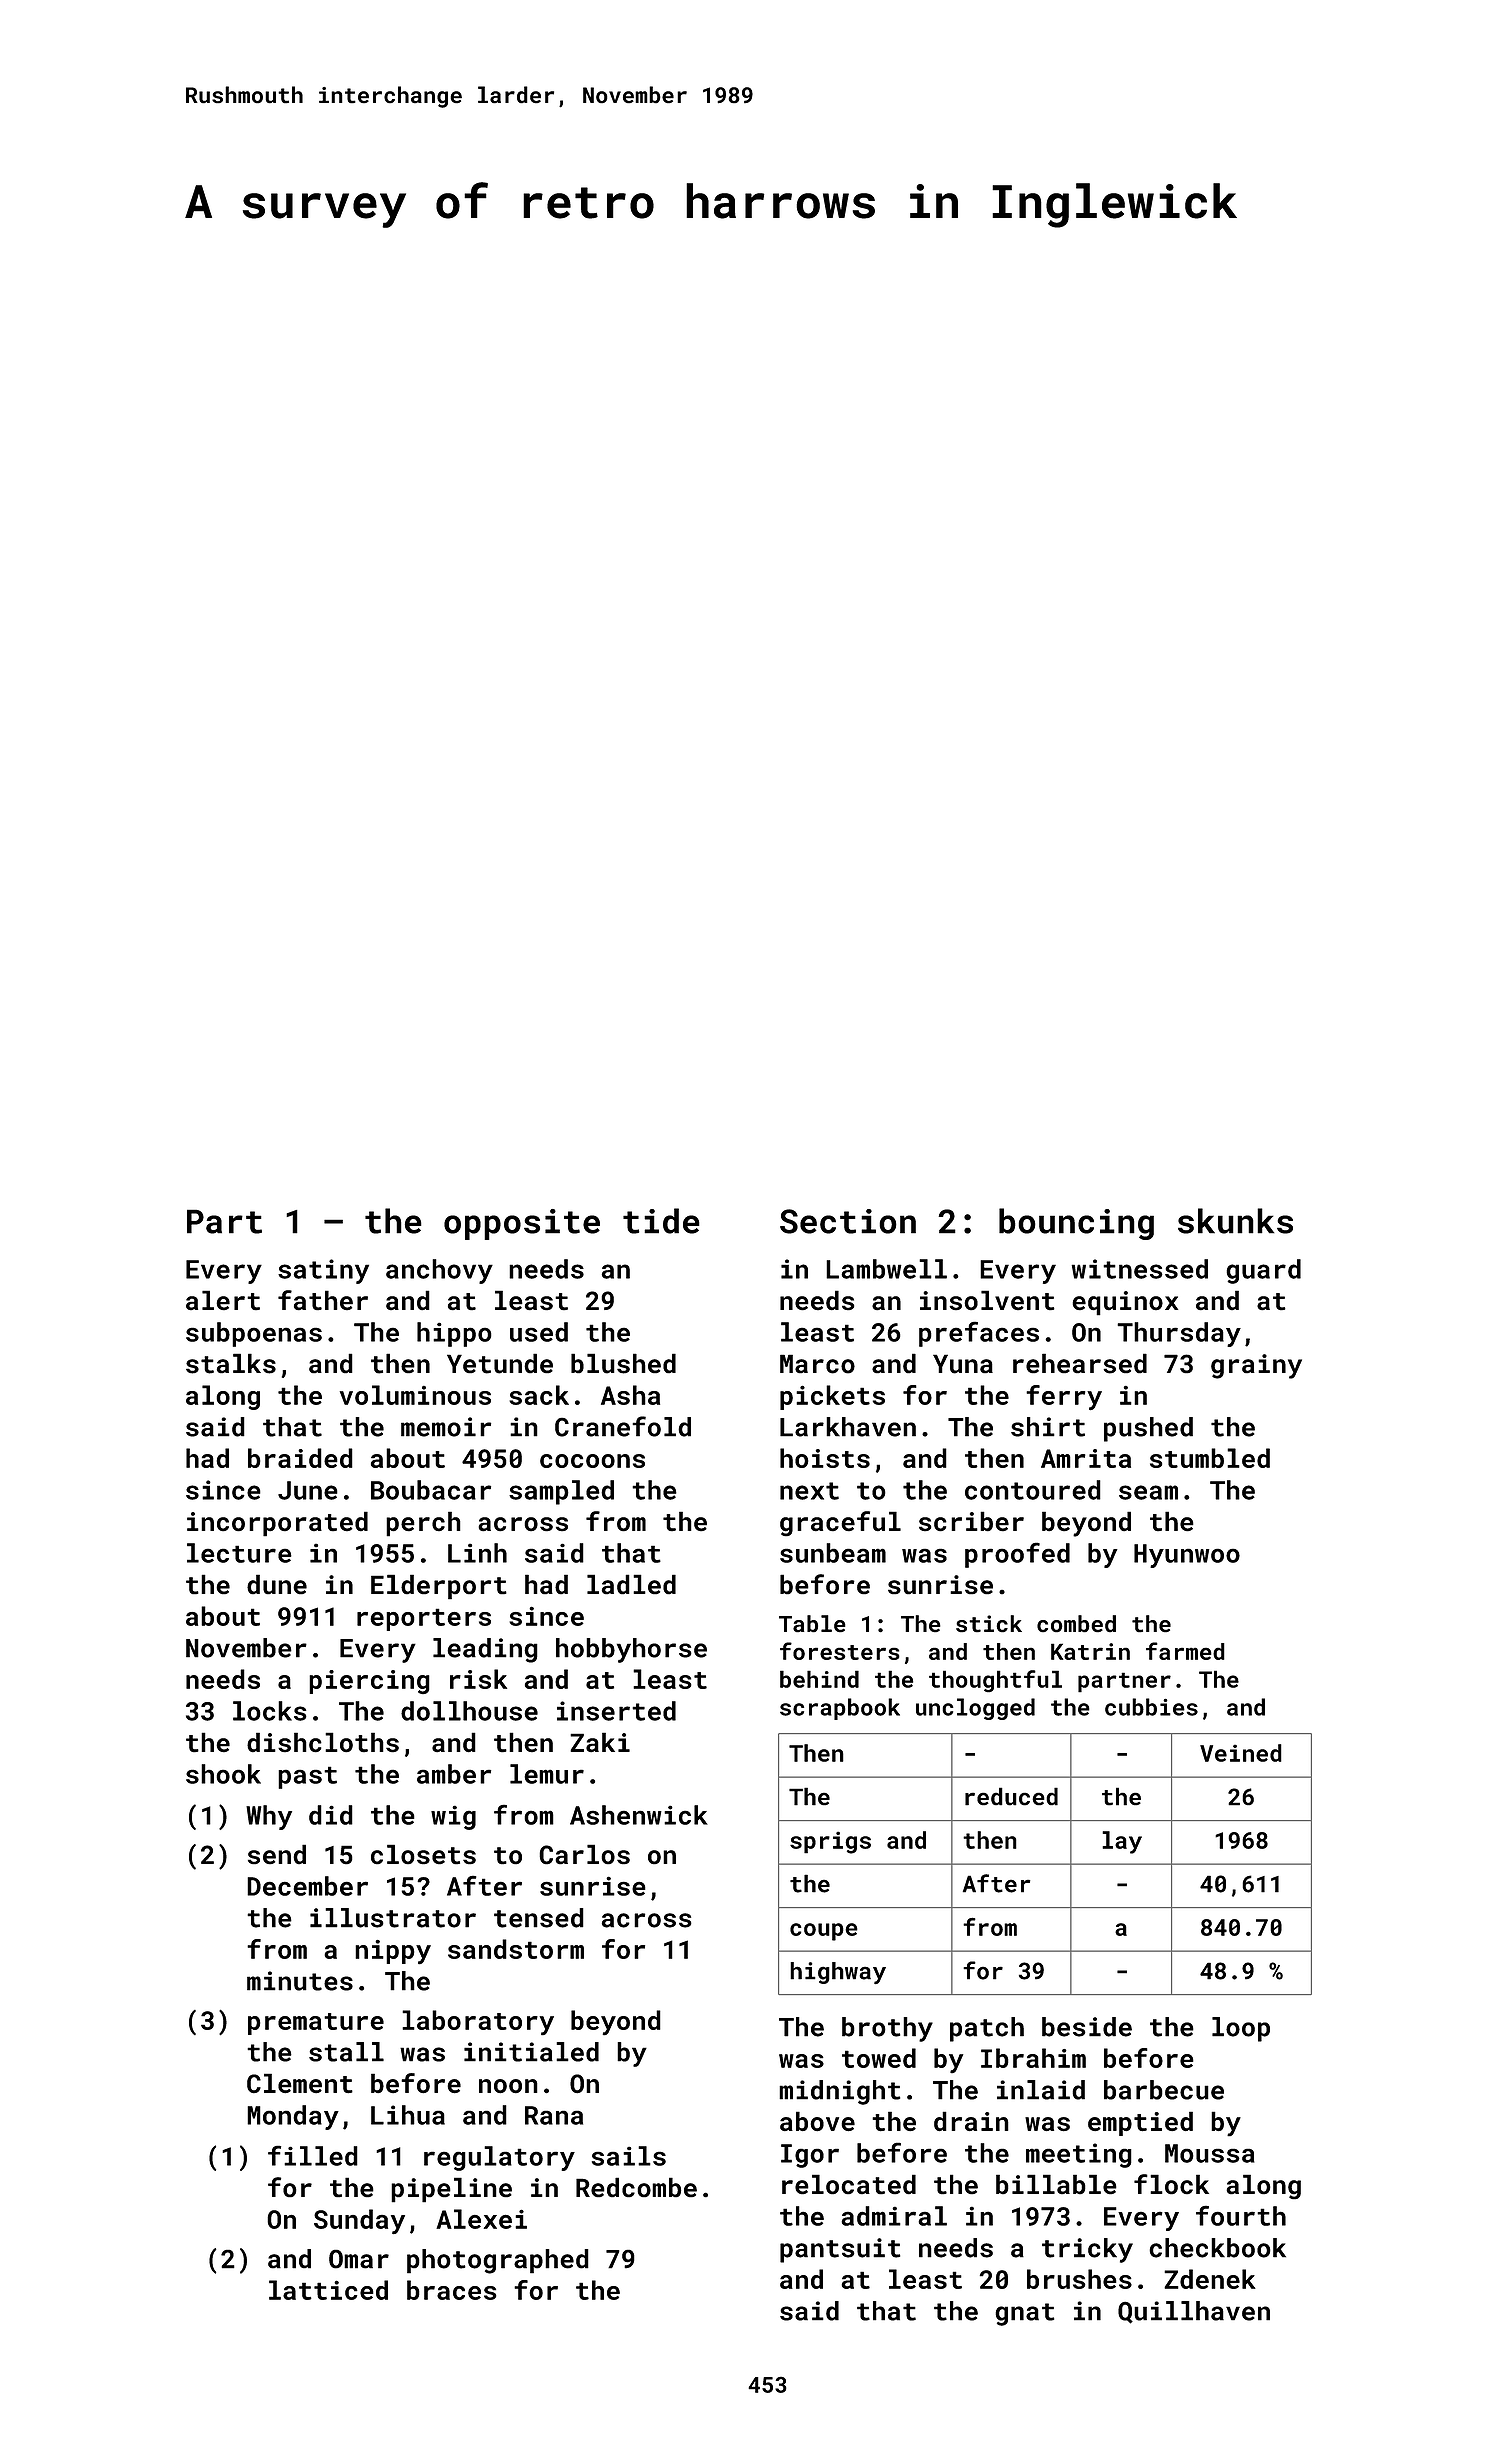 The height and width of the screenshot is (2464, 1496). What do you see at coordinates (623, 1363) in the screenshot?
I see `blushed` at bounding box center [623, 1363].
